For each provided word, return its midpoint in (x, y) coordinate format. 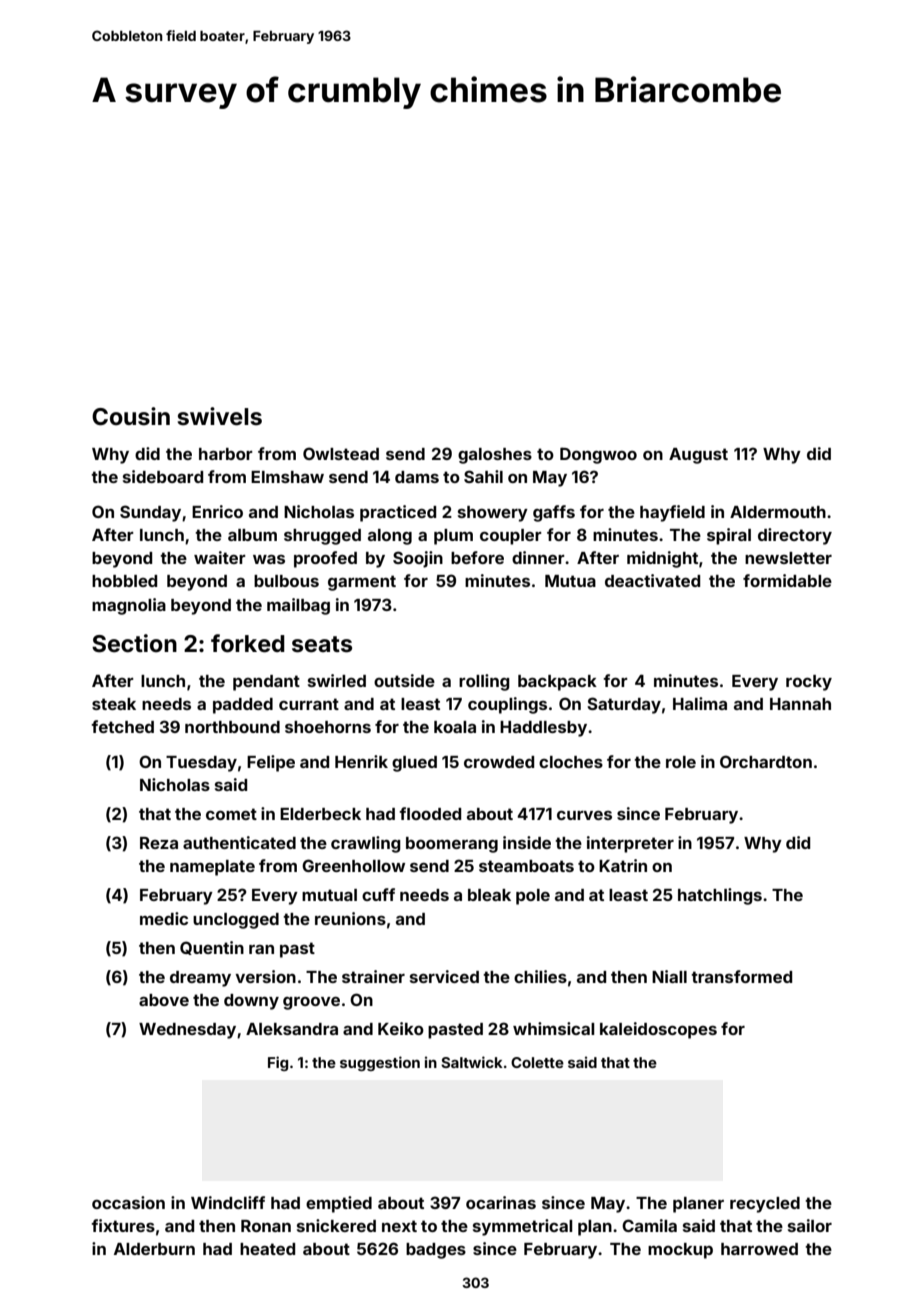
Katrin (623, 865)
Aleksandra (292, 1029)
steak (114, 704)
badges (436, 1251)
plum (453, 537)
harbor (226, 454)
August (698, 456)
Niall (669, 976)
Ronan (266, 1226)
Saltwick (472, 1062)
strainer (373, 976)
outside (404, 680)
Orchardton (766, 761)
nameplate (212, 868)
